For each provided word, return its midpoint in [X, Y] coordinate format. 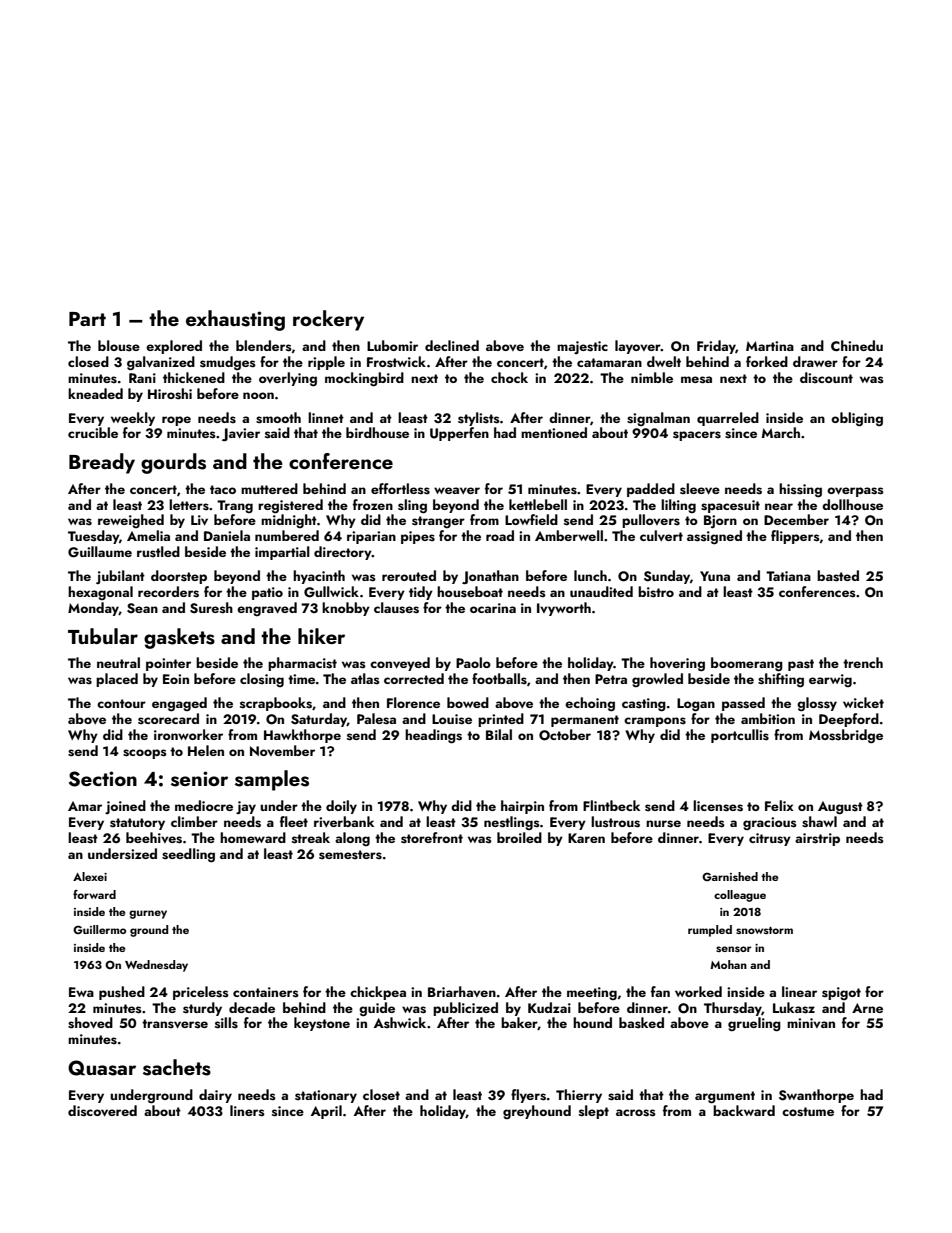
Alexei [90, 876]
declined [452, 345]
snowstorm [764, 930]
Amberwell [569, 535]
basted [838, 576]
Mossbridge [846, 736]
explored [174, 347]
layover [638, 347]
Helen [206, 750]
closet [381, 1095]
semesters [350, 855]
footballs [499, 679]
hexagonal [100, 593]
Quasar [102, 1068]
